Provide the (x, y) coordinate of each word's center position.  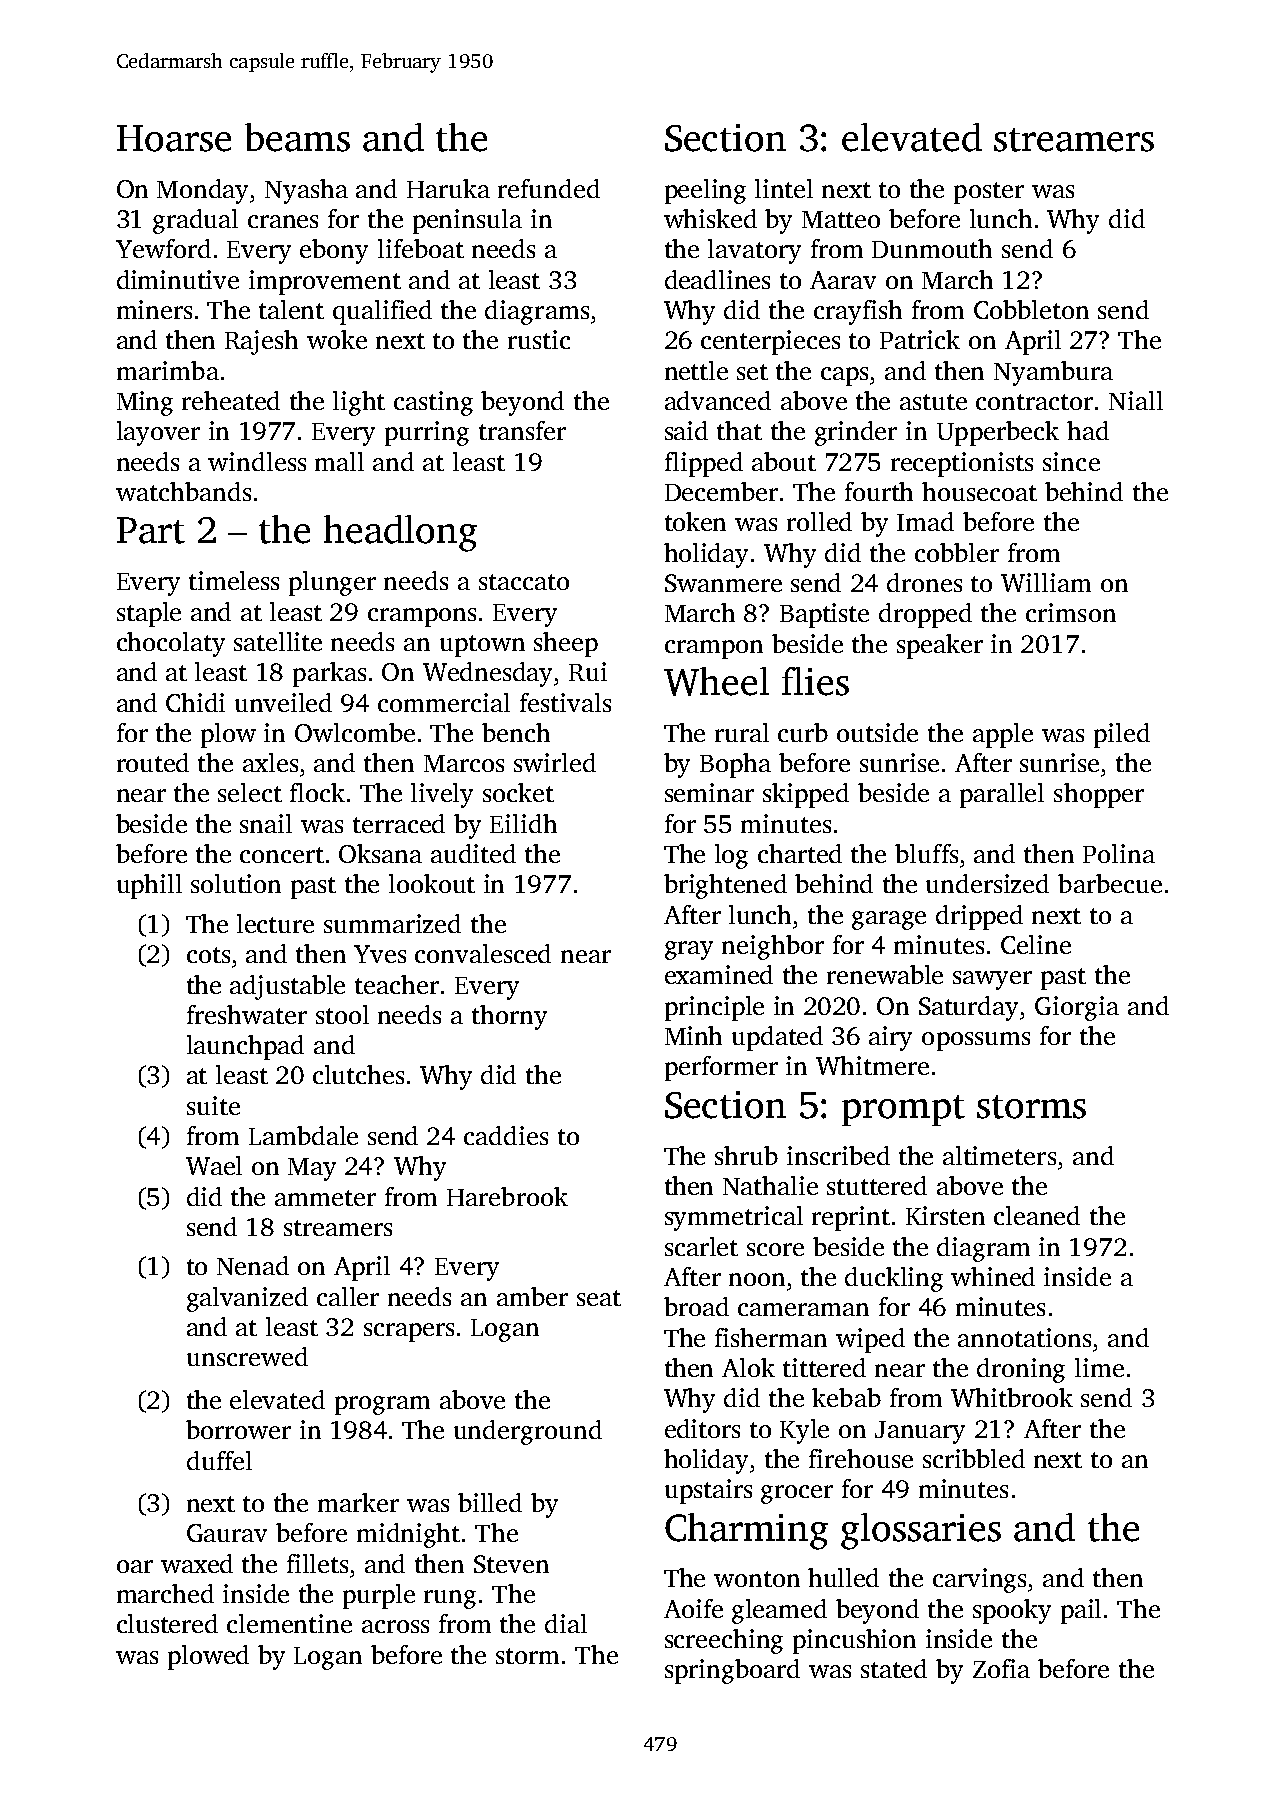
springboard (732, 1671)
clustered (167, 1623)
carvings (979, 1580)
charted (800, 853)
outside (877, 732)
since (1071, 461)
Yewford (163, 248)
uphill (149, 886)
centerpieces (770, 342)
